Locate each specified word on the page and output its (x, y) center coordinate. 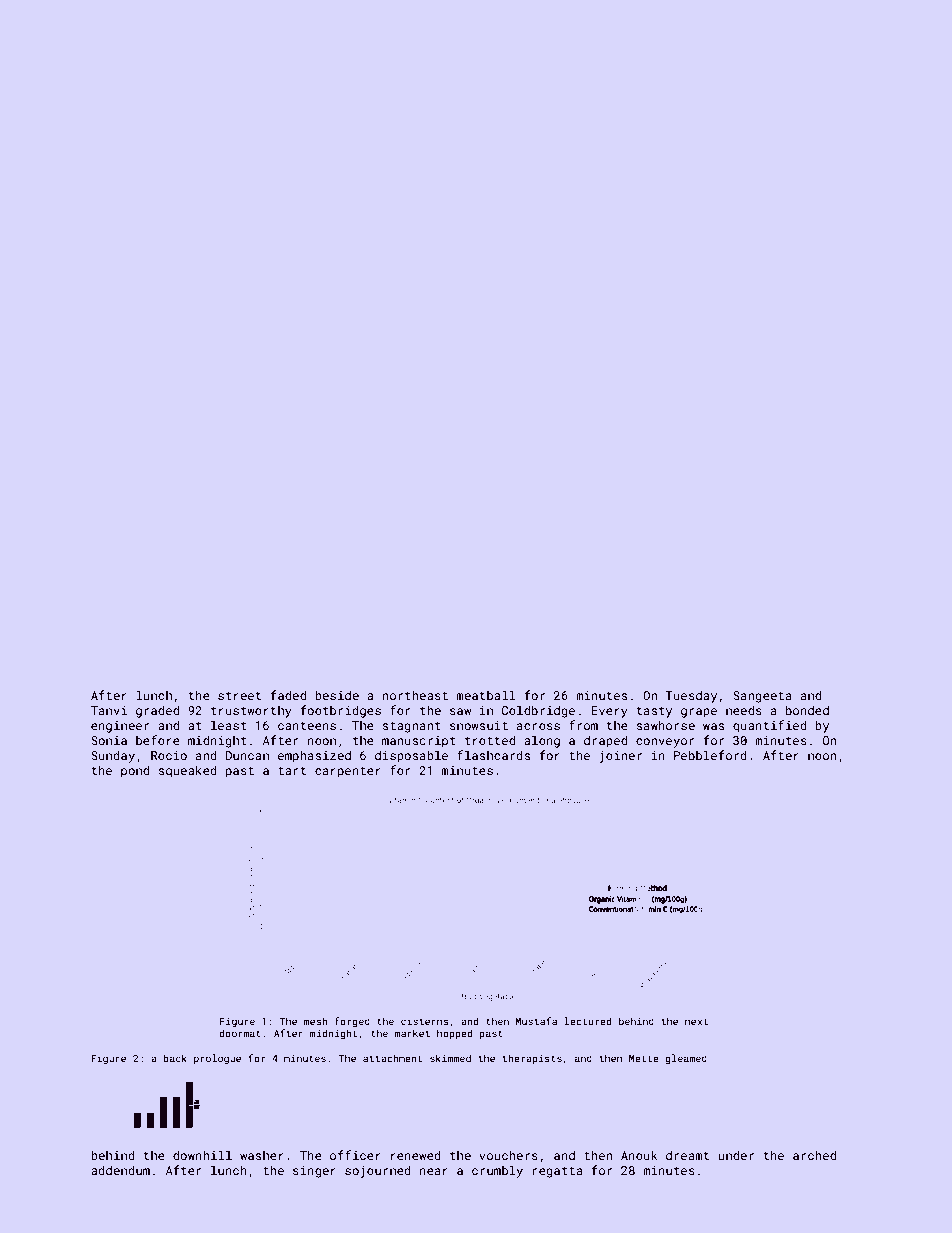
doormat (240, 1033)
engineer (120, 727)
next (696, 1021)
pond (135, 771)
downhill (202, 1155)
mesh (316, 1021)
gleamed (686, 1059)
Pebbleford (710, 755)
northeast (415, 695)
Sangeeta (762, 697)
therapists (532, 1059)
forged (352, 1022)
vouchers (508, 1155)
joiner (620, 757)
